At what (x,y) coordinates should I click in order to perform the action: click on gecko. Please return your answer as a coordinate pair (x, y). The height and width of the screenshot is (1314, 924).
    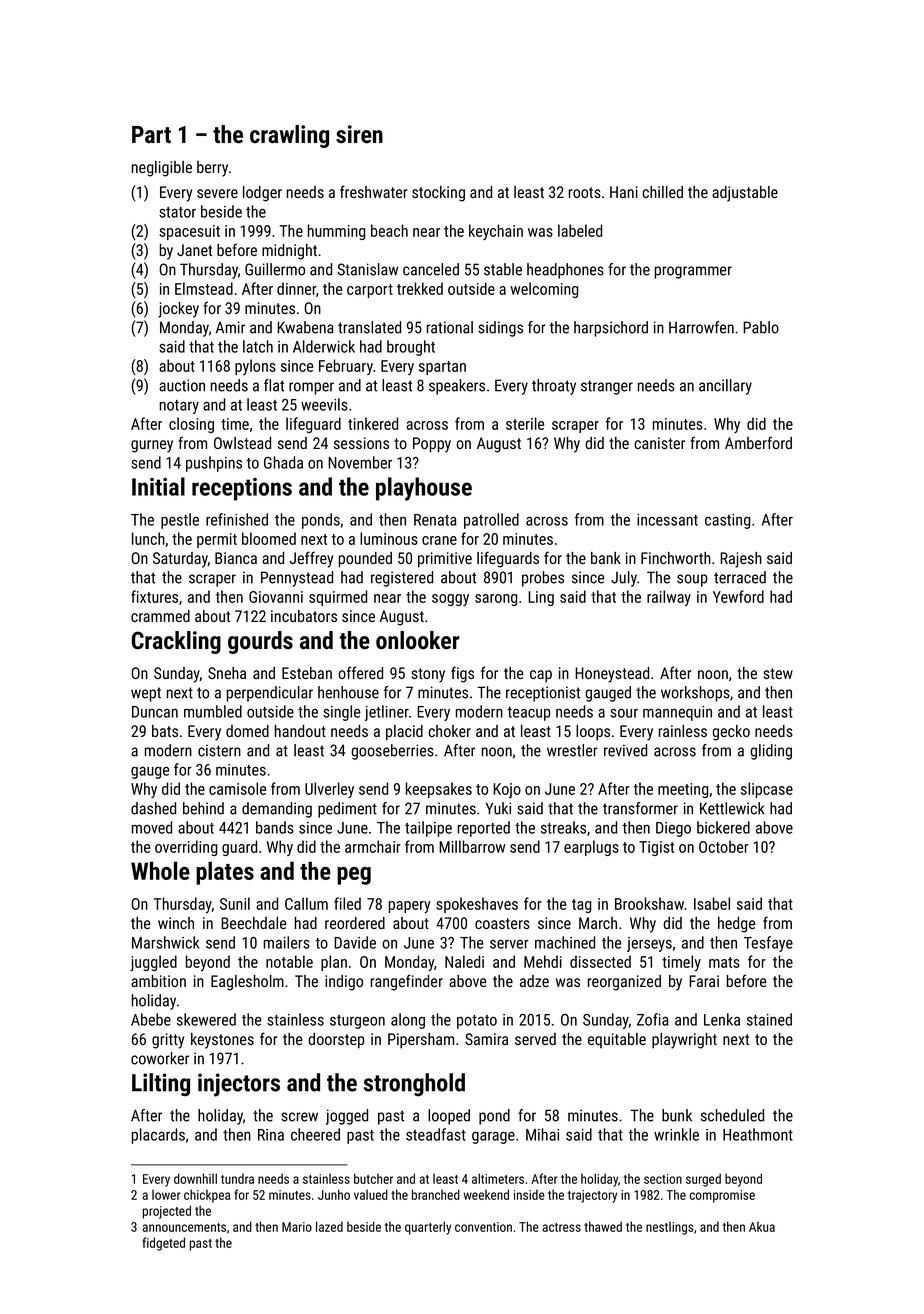
    Looking at the image, I should click on (731, 733).
